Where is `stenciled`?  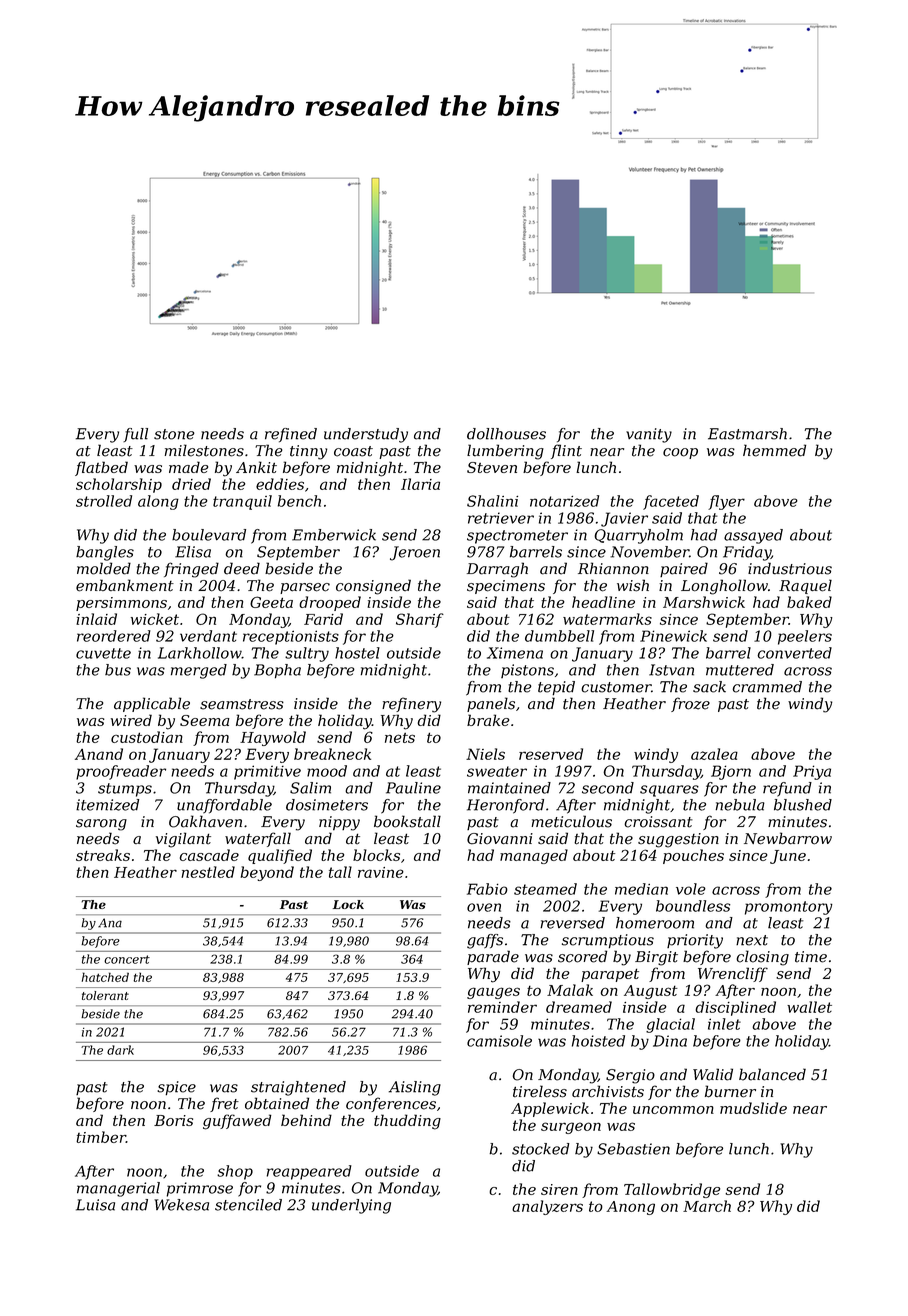
stenciled is located at coordinates (248, 1205).
